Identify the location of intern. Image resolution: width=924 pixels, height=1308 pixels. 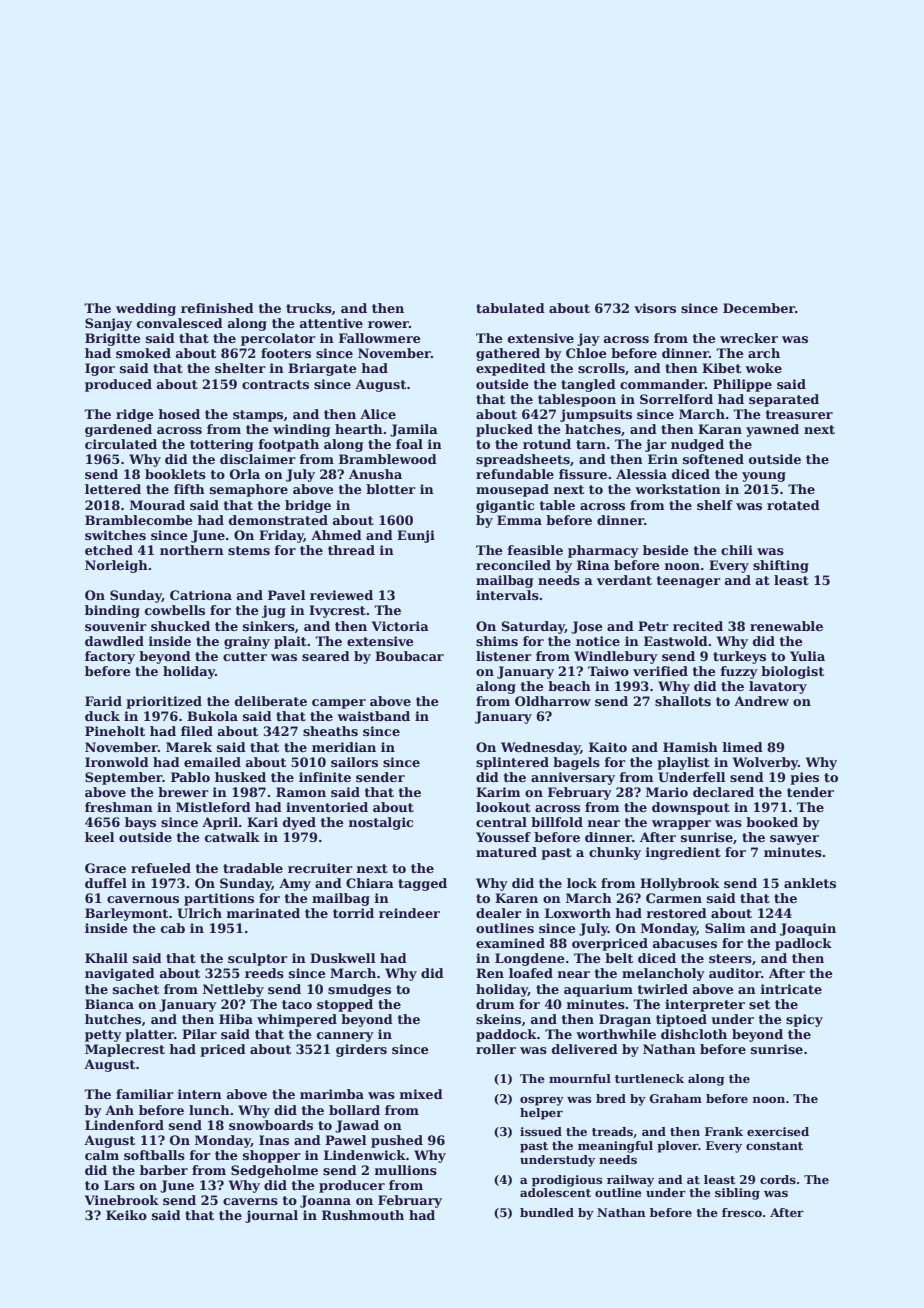
(199, 1094).
